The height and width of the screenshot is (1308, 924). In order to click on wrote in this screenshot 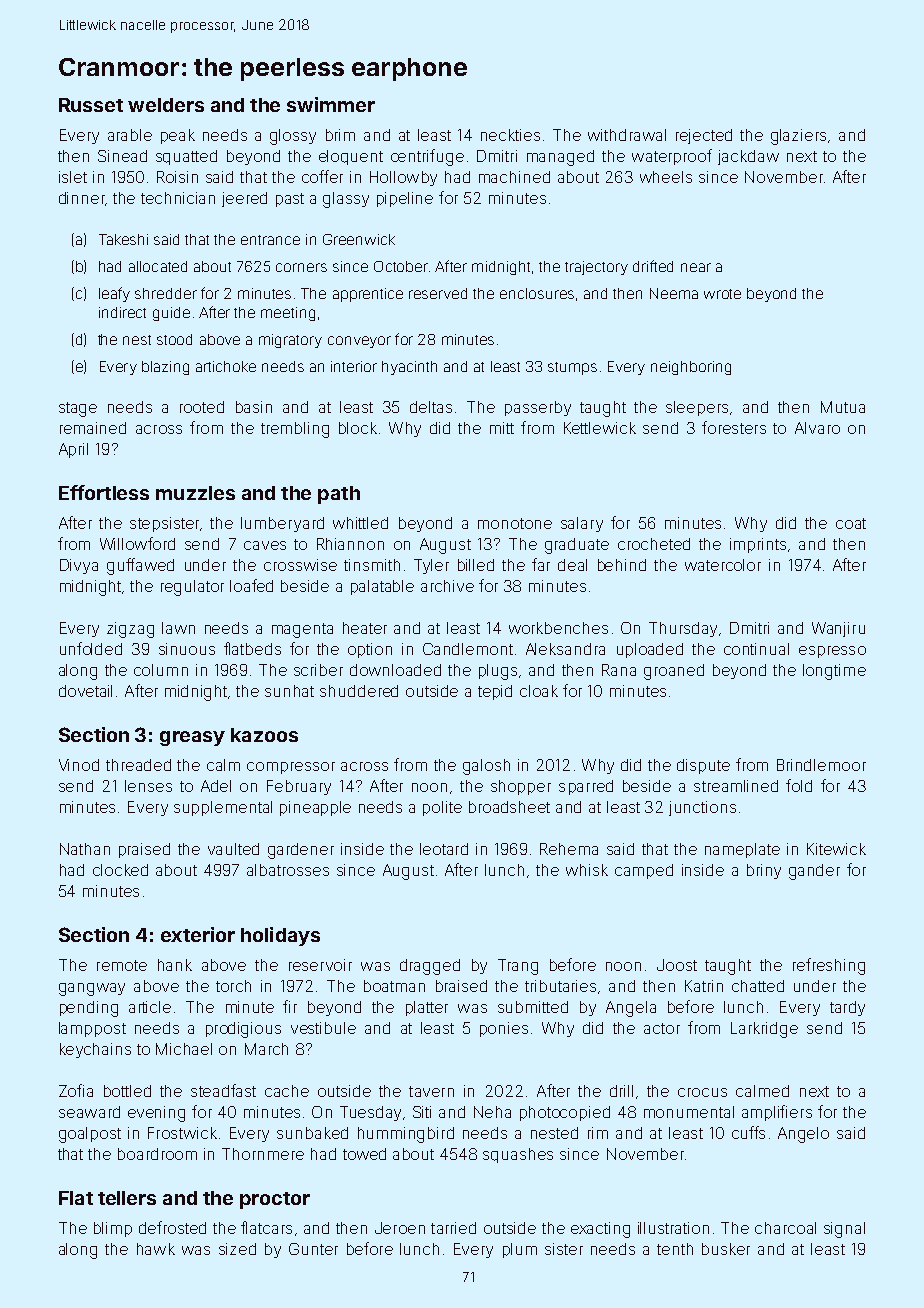, I will do `click(722, 294)`.
